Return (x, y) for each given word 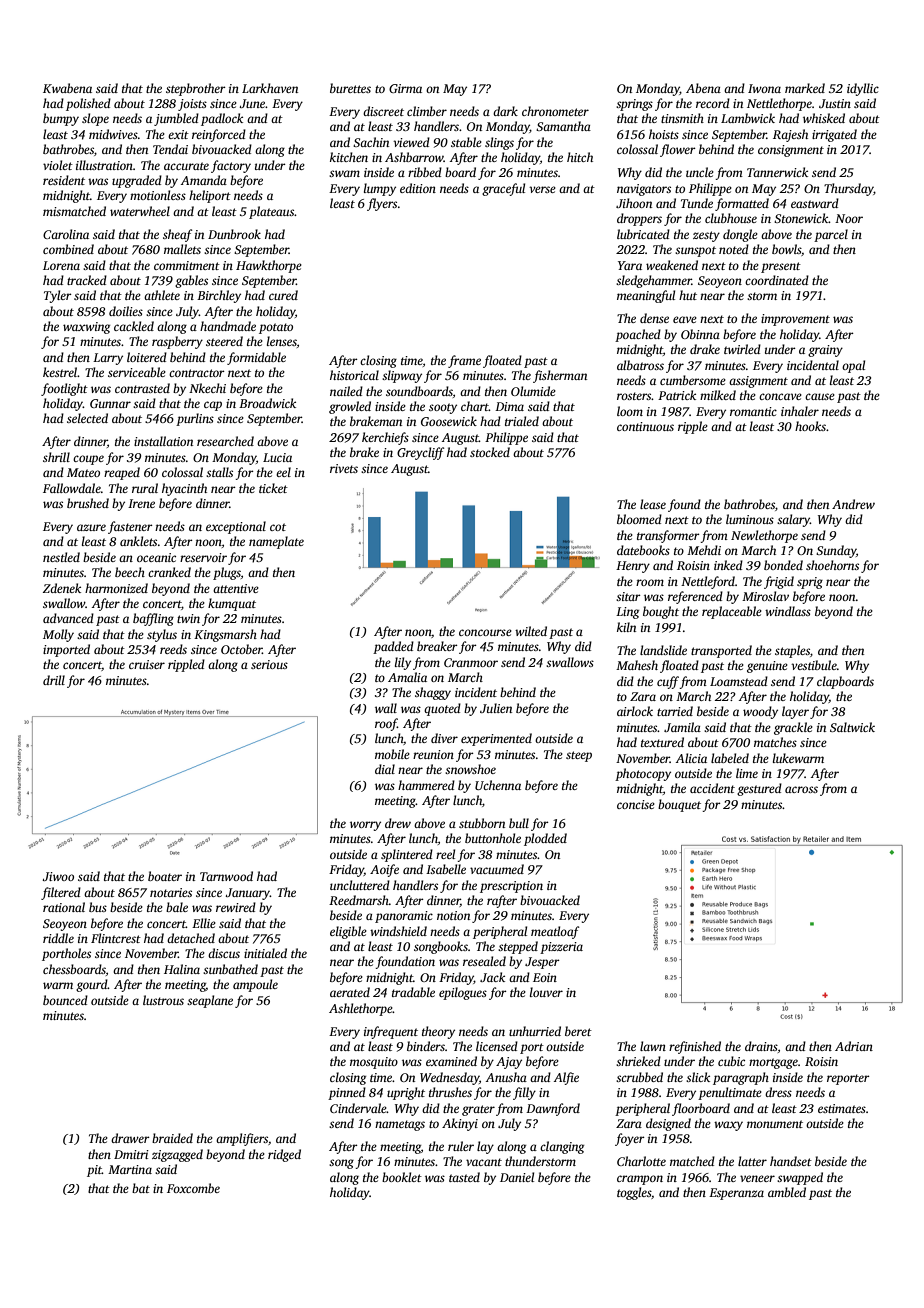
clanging (562, 1147)
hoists (664, 134)
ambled (787, 1192)
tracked (87, 280)
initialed (265, 953)
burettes (350, 88)
